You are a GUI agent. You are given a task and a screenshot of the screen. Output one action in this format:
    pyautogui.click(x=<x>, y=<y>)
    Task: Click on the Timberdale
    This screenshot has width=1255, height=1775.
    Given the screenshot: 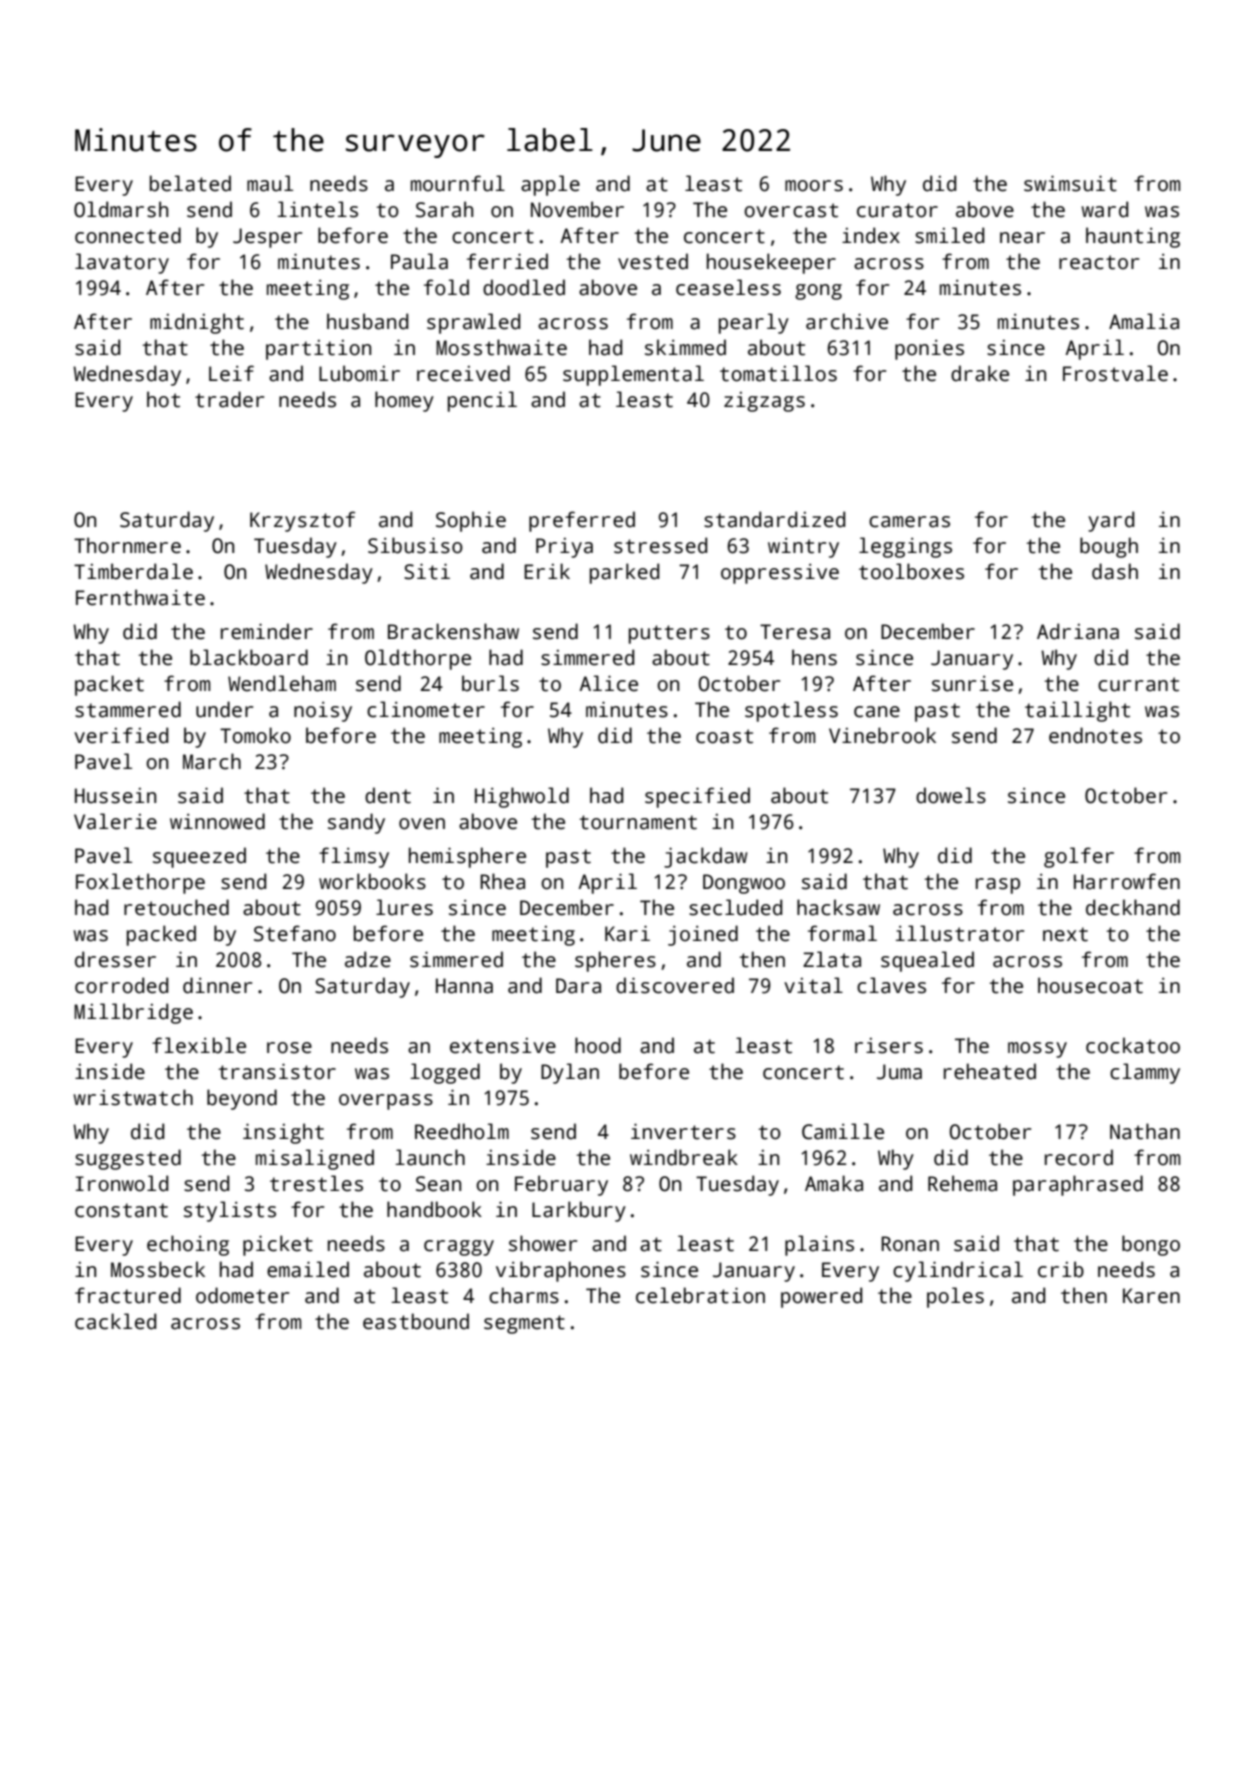 What is the action you would take?
    pyautogui.click(x=133, y=571)
